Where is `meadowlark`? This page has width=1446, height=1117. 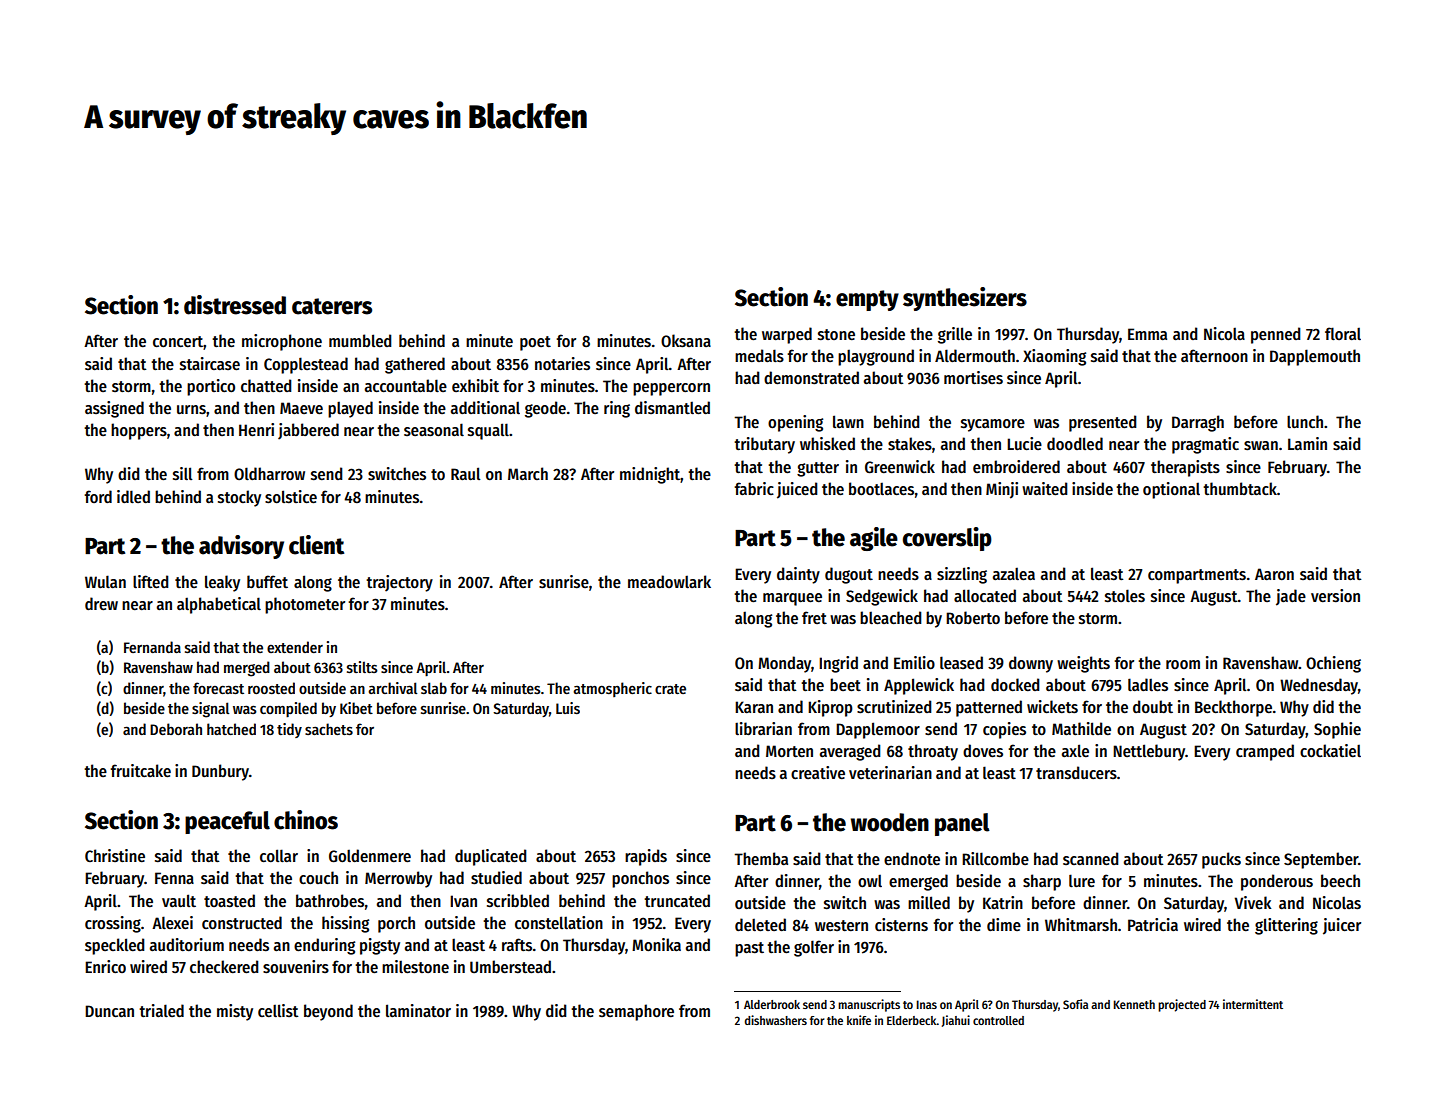
meadowlark is located at coordinates (669, 581).
